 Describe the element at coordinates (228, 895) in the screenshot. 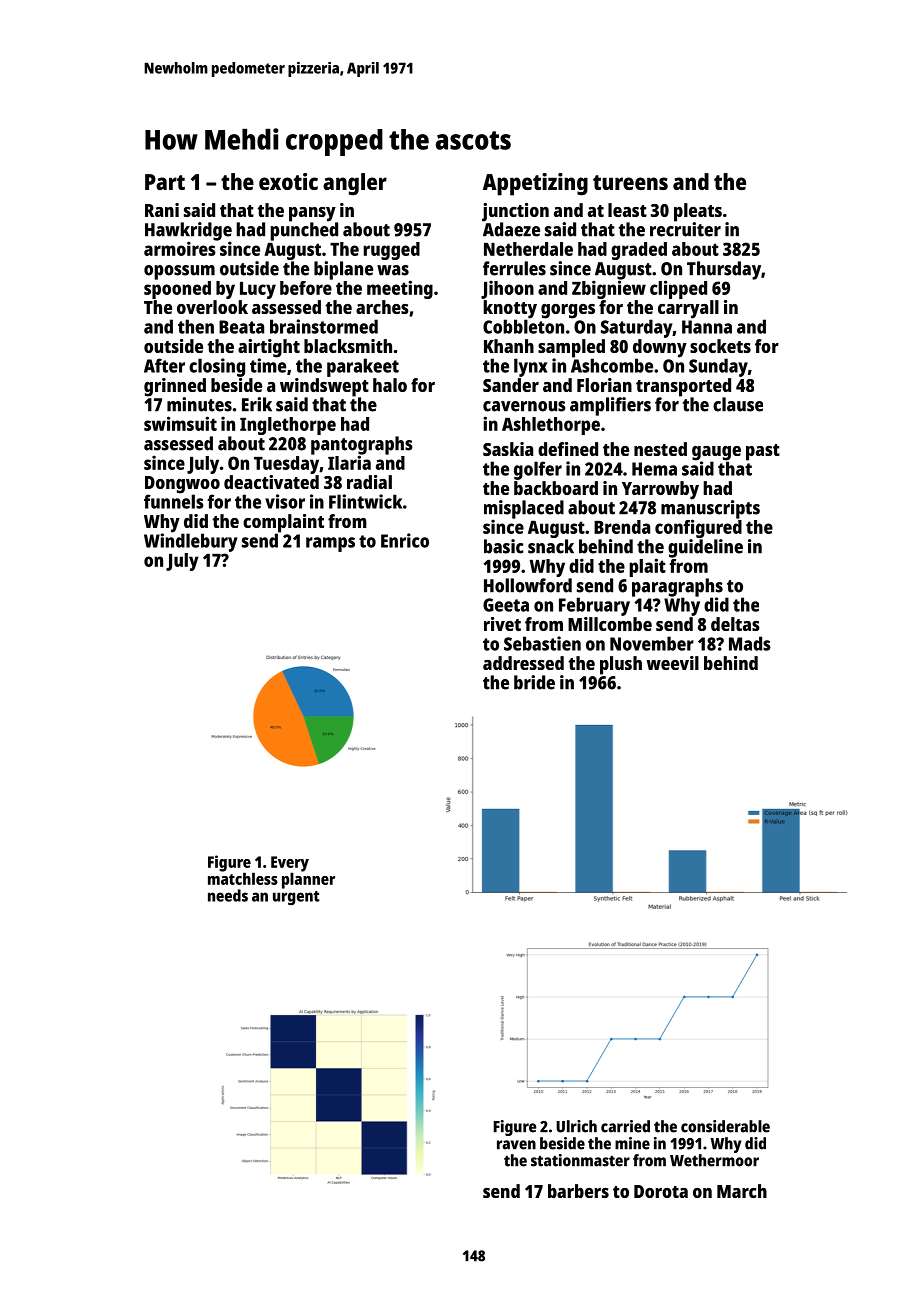

I see `needs` at that location.
